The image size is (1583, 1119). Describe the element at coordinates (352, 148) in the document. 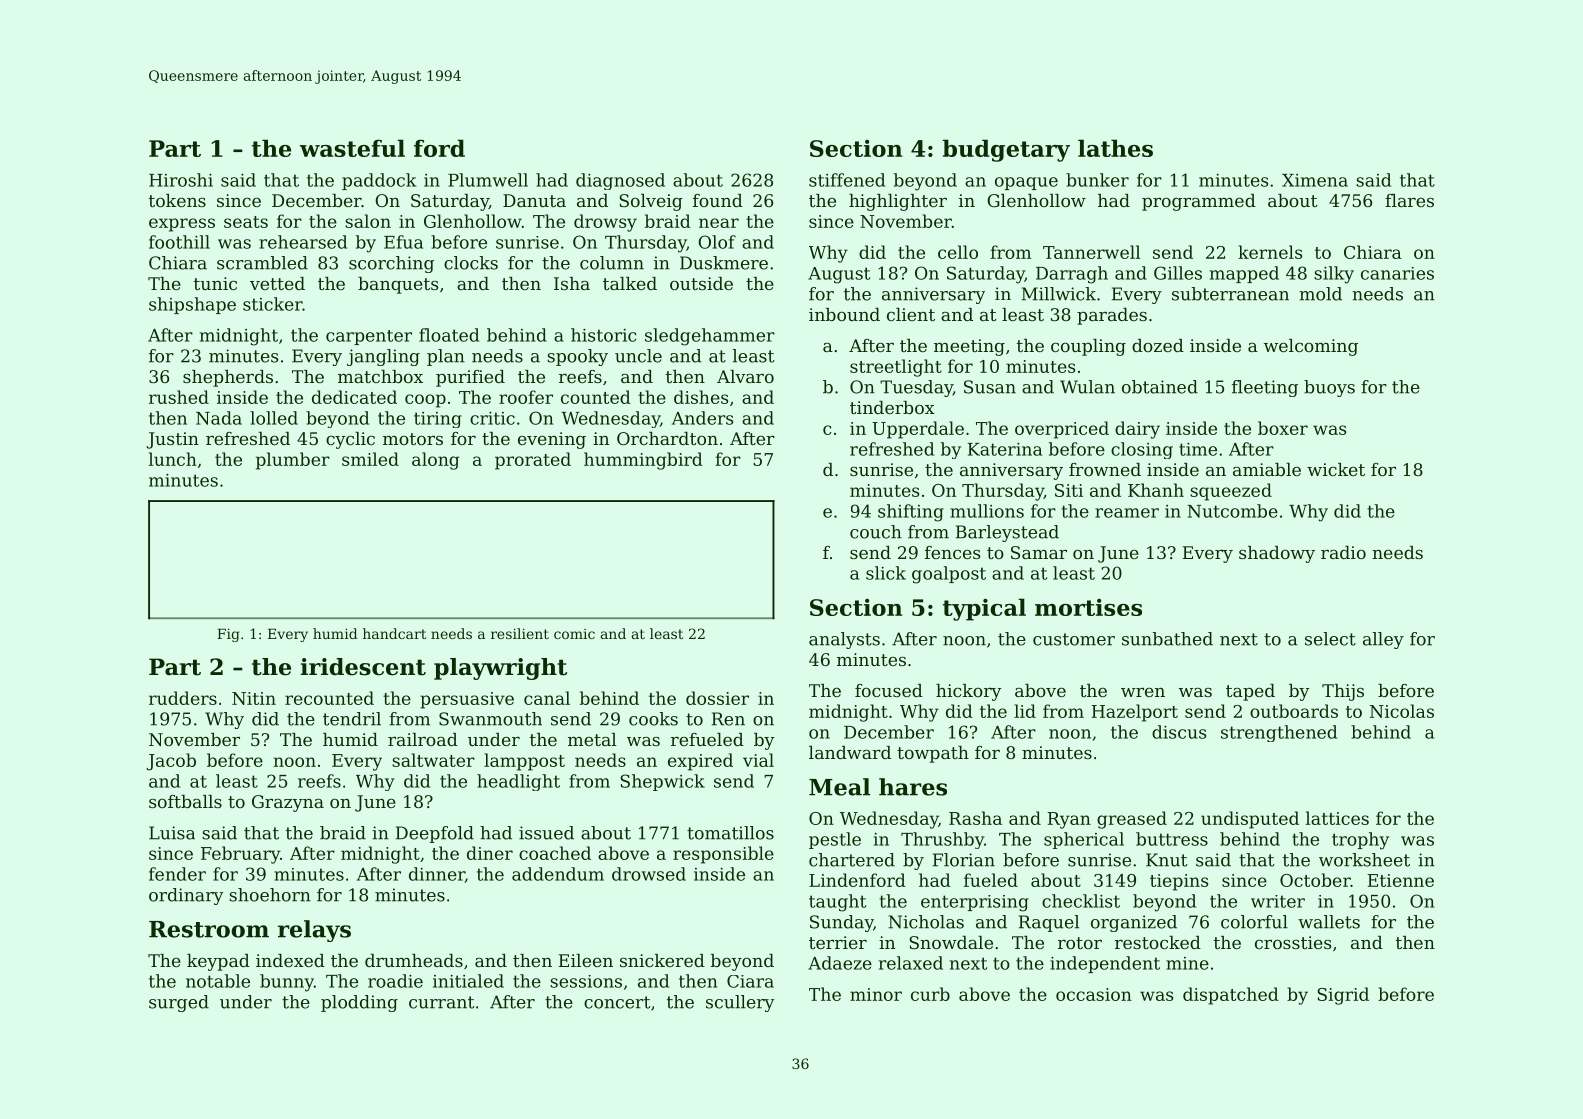

I see `wasteful` at that location.
